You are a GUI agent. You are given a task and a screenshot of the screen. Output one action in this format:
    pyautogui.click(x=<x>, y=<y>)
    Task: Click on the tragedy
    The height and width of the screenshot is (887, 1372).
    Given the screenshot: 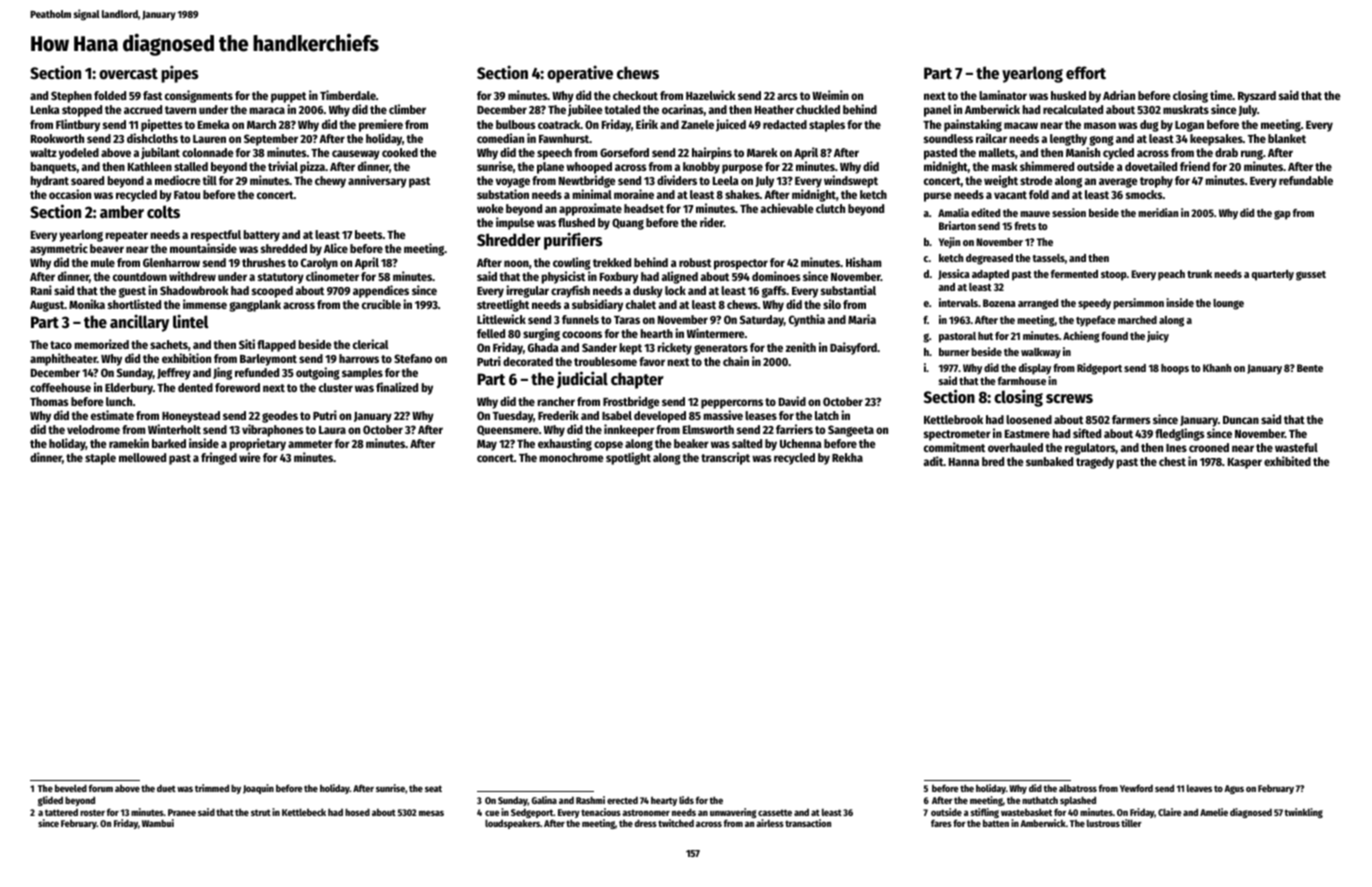 What is the action you would take?
    pyautogui.click(x=1095, y=463)
